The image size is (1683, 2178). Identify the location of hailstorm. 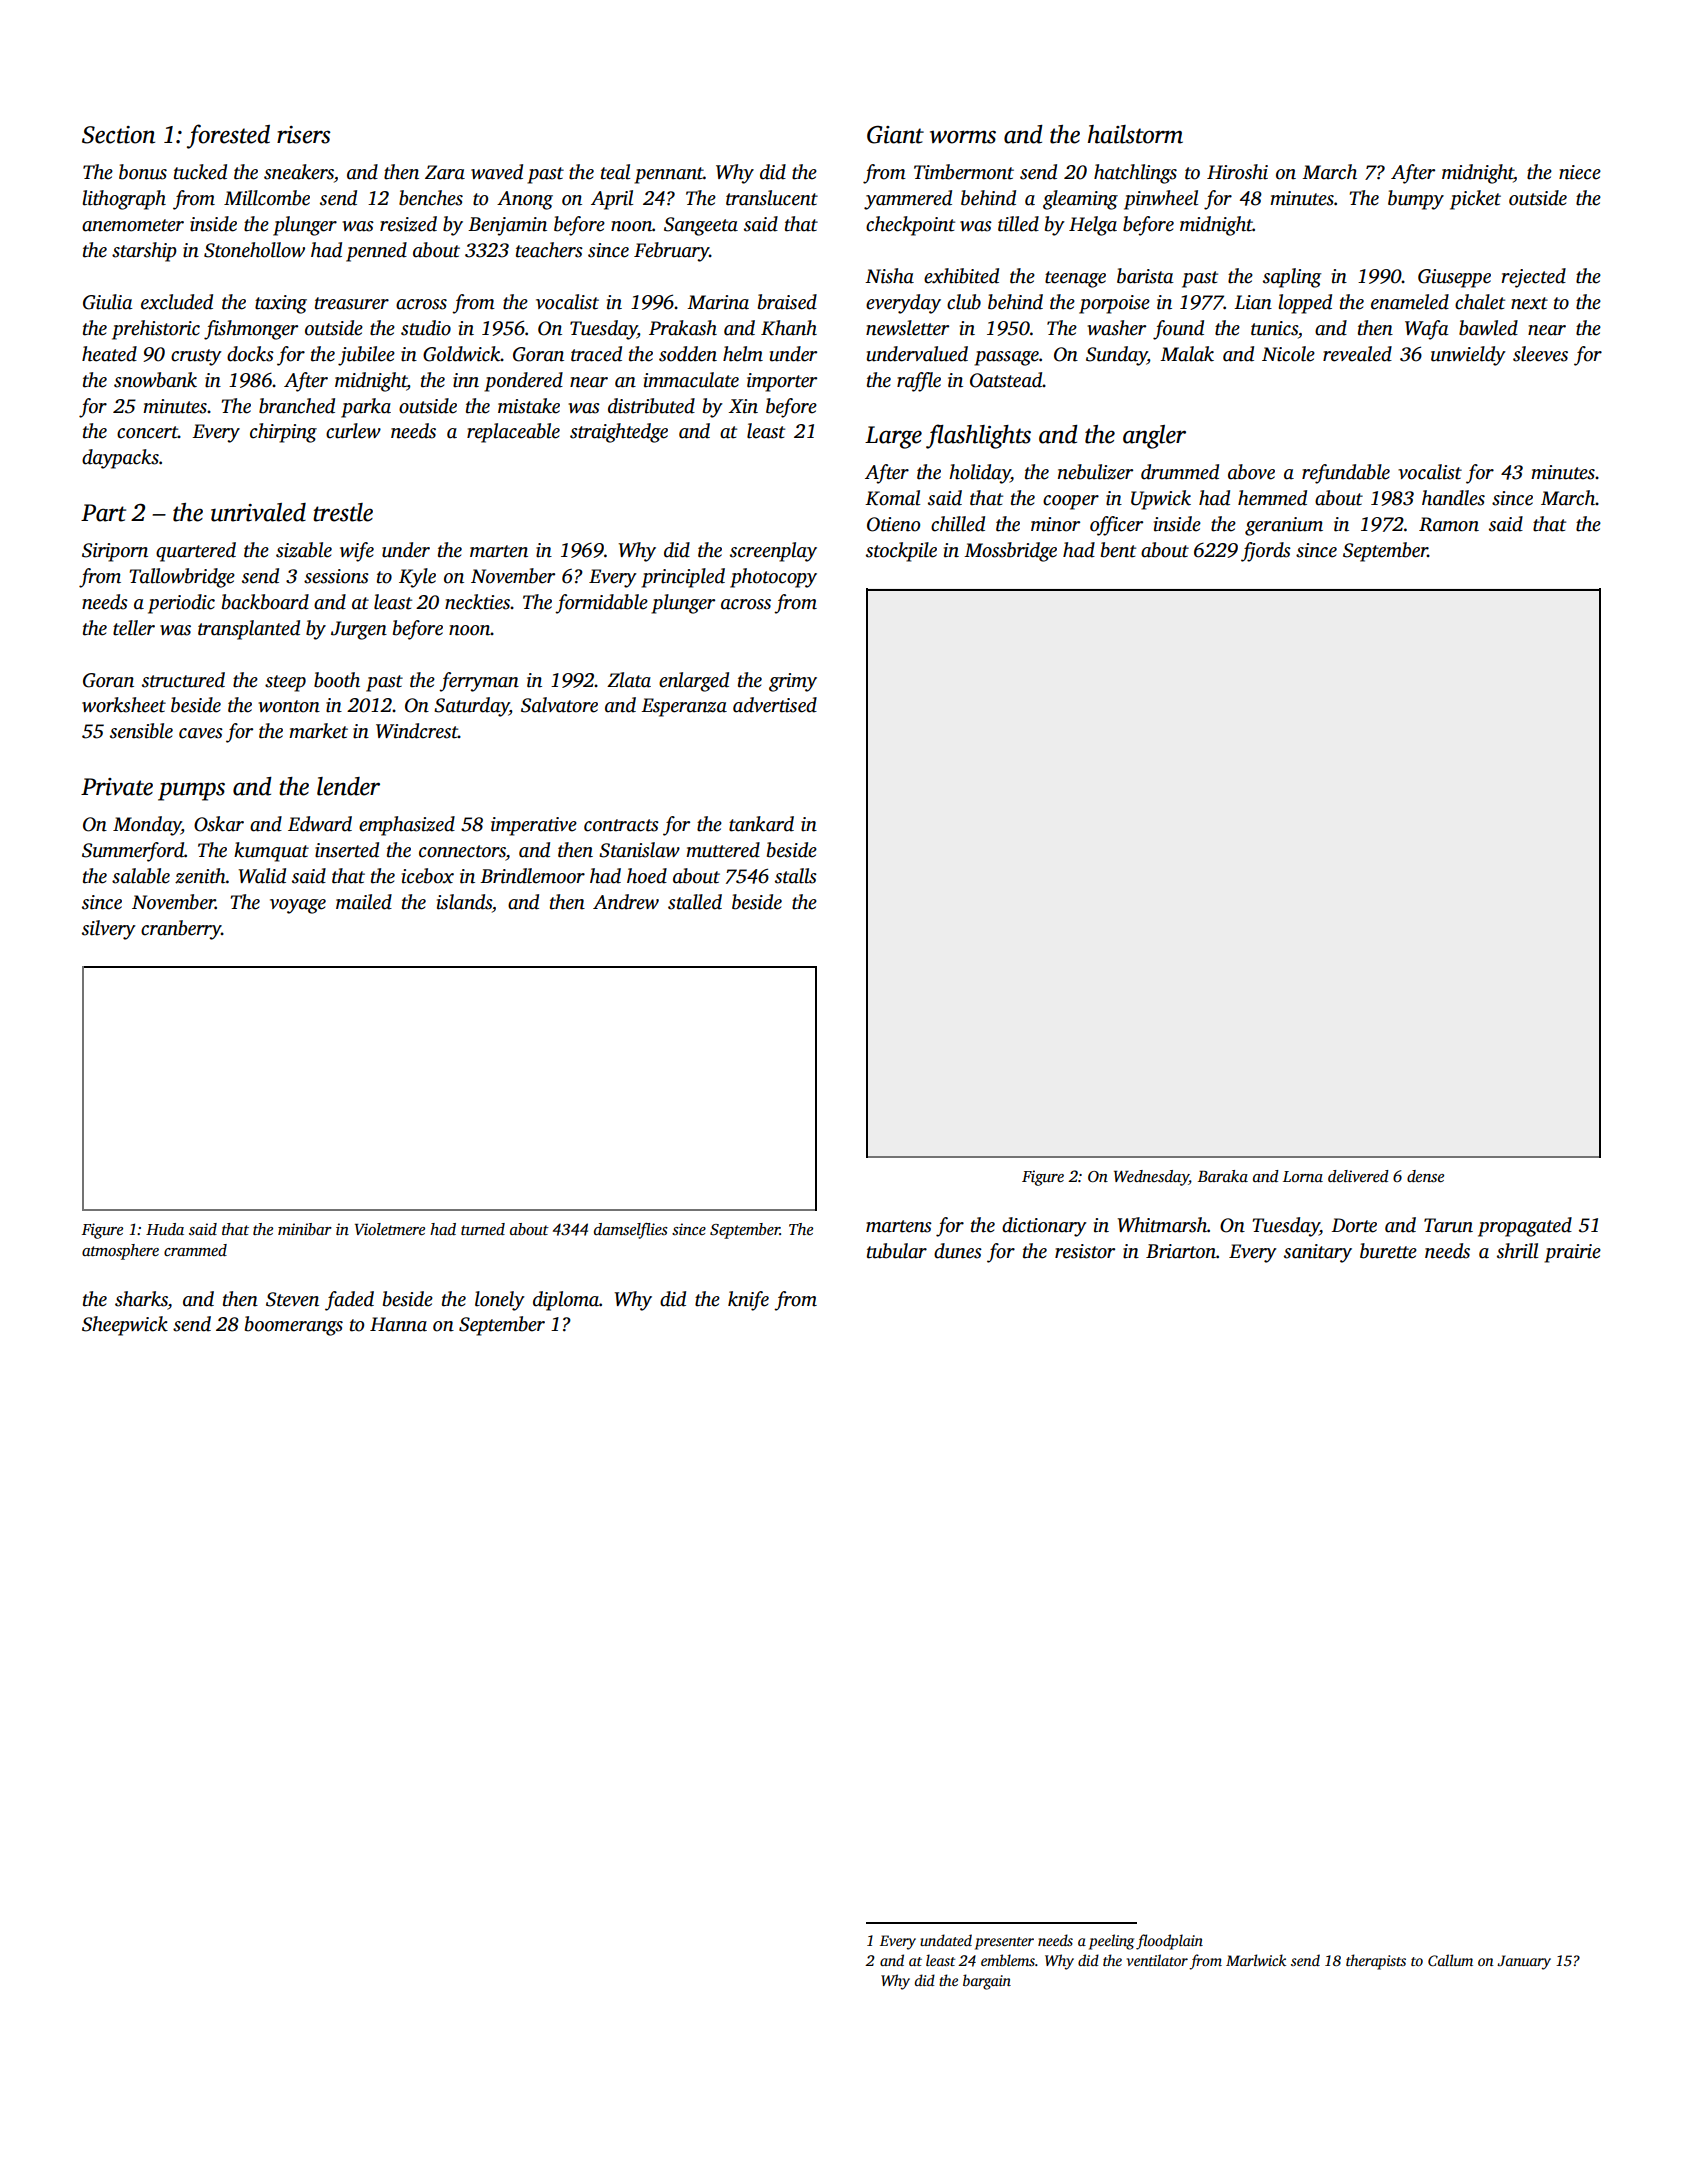
(1135, 134).
